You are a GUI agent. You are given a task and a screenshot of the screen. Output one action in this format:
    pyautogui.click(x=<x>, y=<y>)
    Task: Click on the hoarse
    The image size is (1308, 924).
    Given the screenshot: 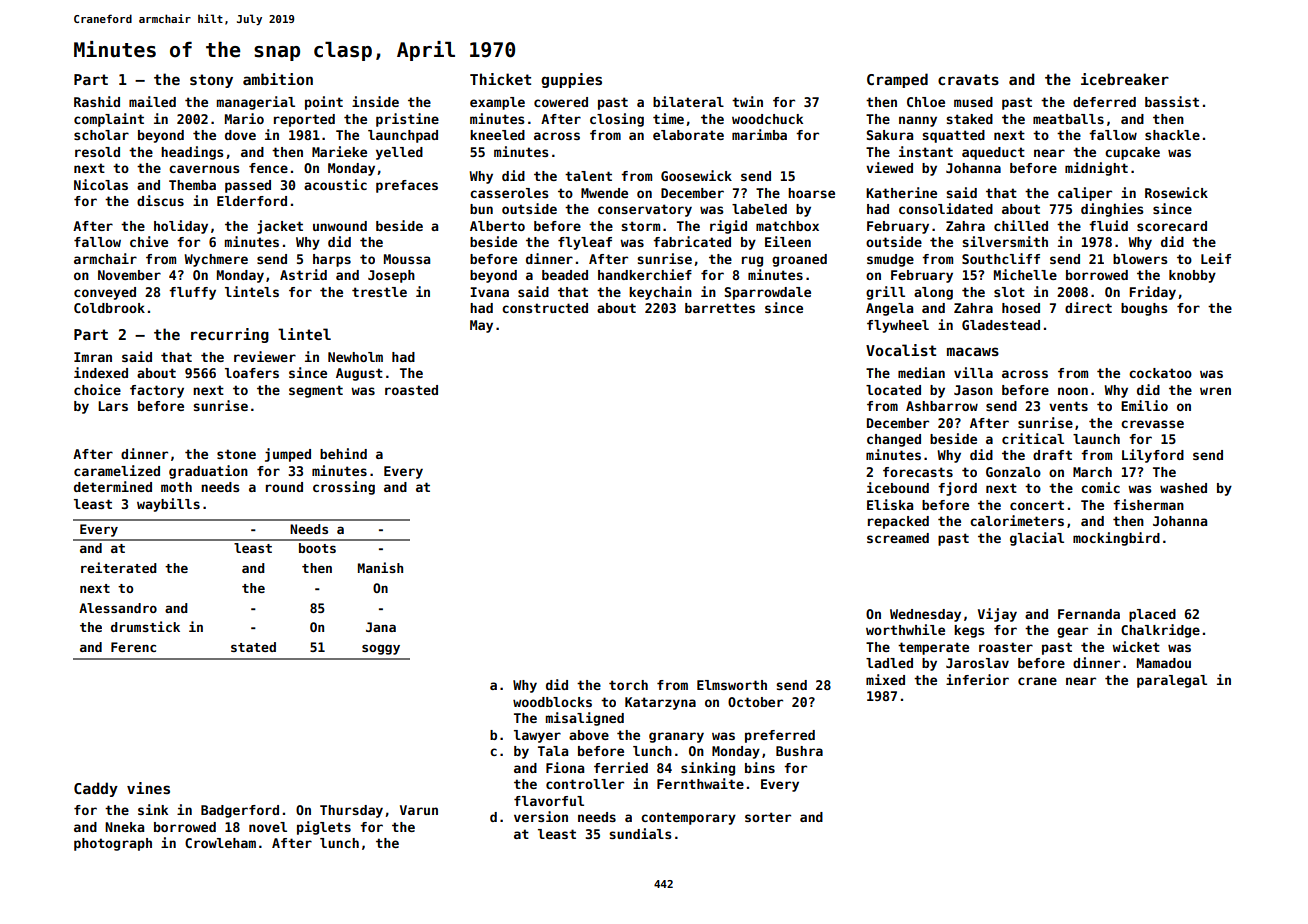 What is the action you would take?
    pyautogui.click(x=811, y=193)
